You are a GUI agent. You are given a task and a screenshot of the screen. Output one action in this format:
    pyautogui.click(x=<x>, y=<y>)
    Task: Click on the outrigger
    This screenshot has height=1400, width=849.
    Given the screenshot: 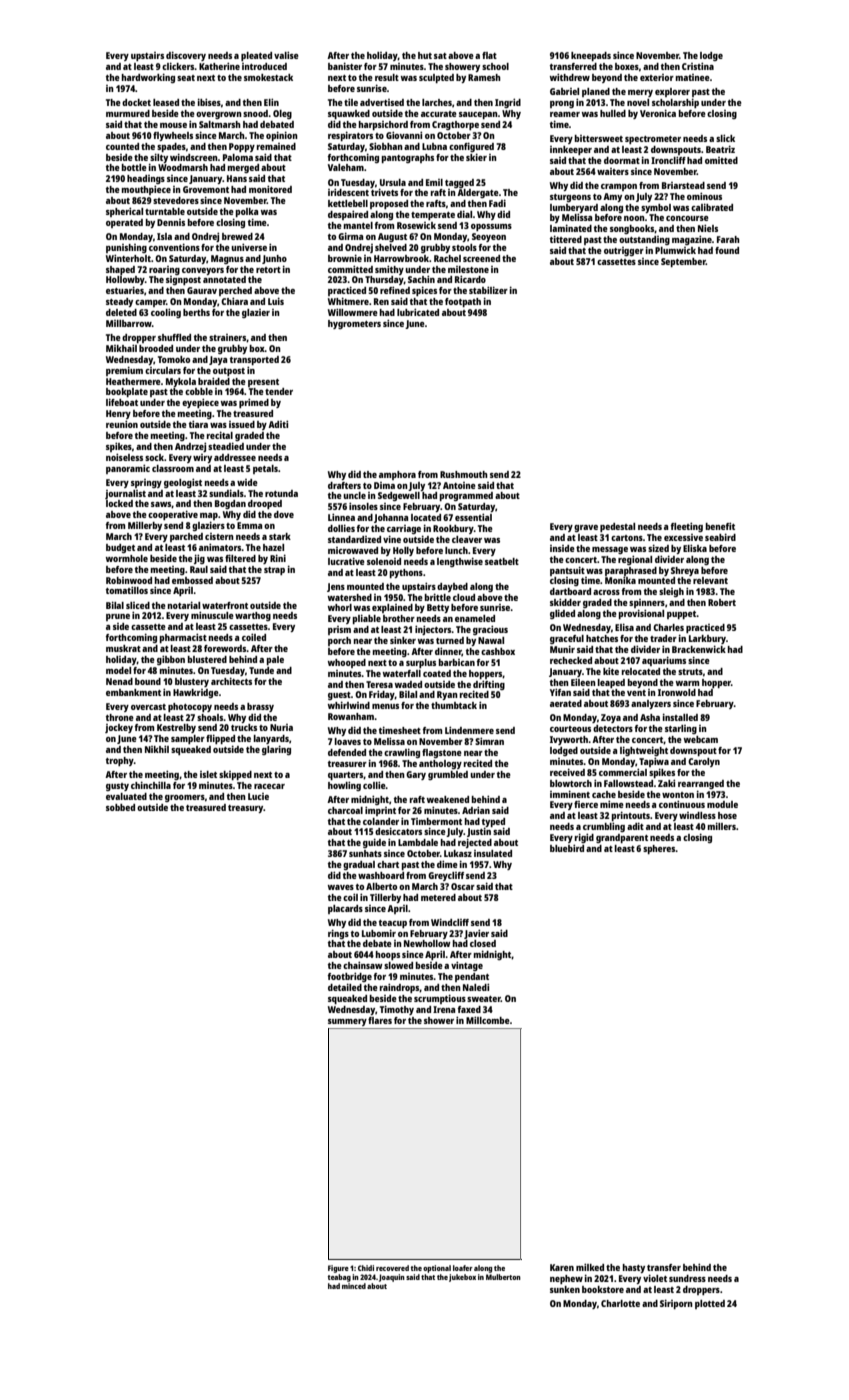 What is the action you would take?
    pyautogui.click(x=624, y=251)
